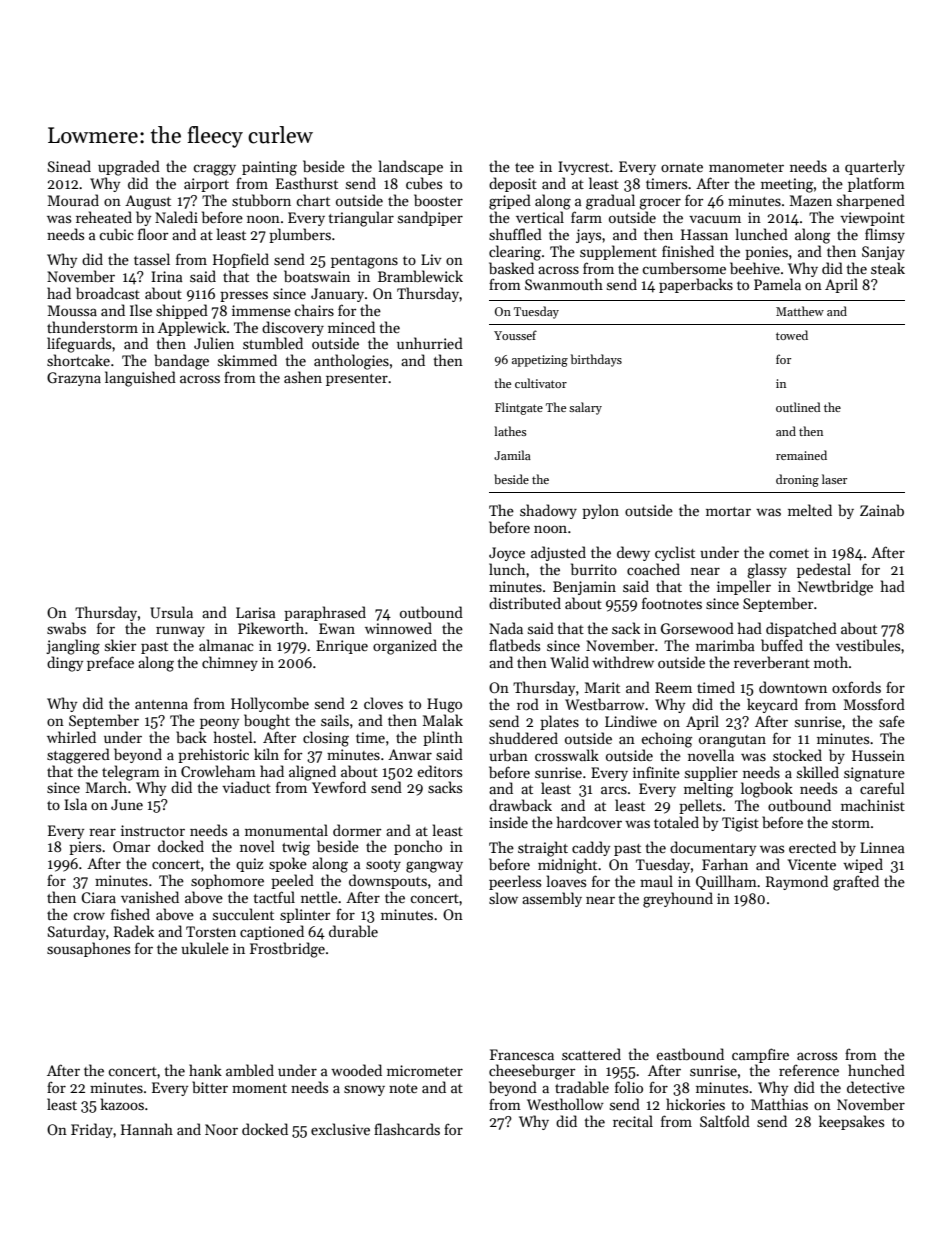  I want to click on salary, so click(585, 408).
